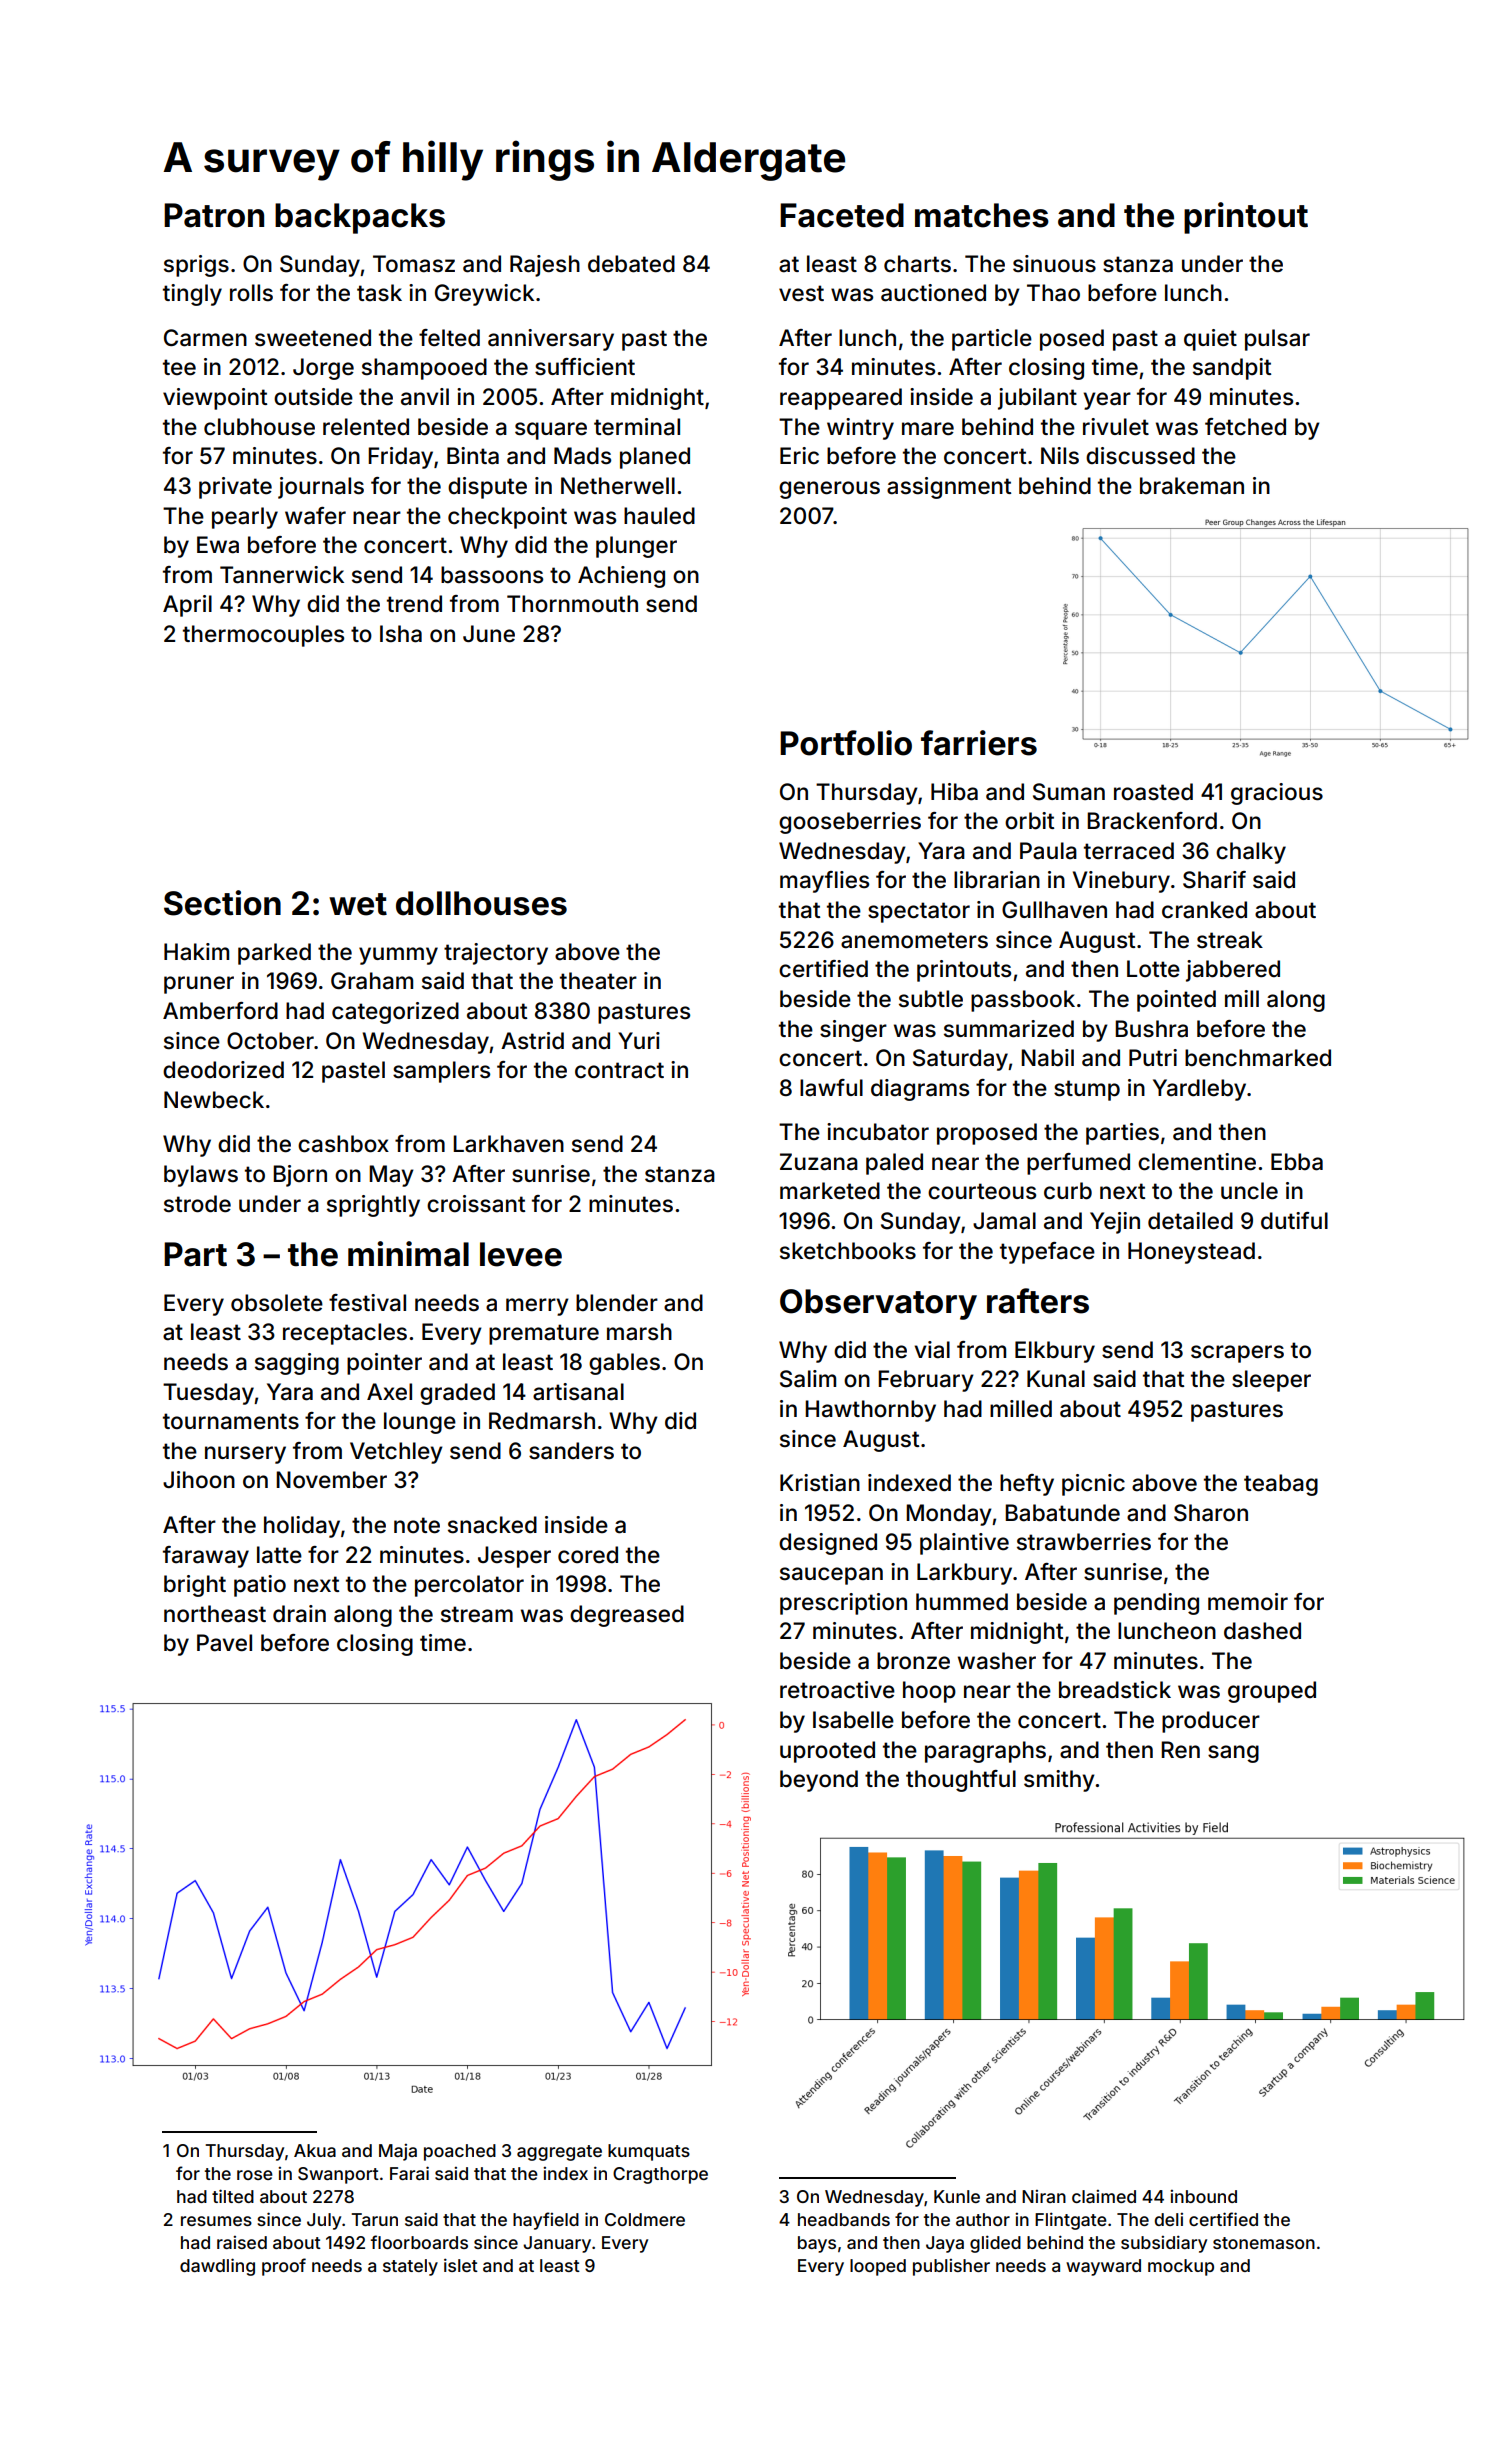  What do you see at coordinates (366, 427) in the screenshot?
I see `relented` at bounding box center [366, 427].
